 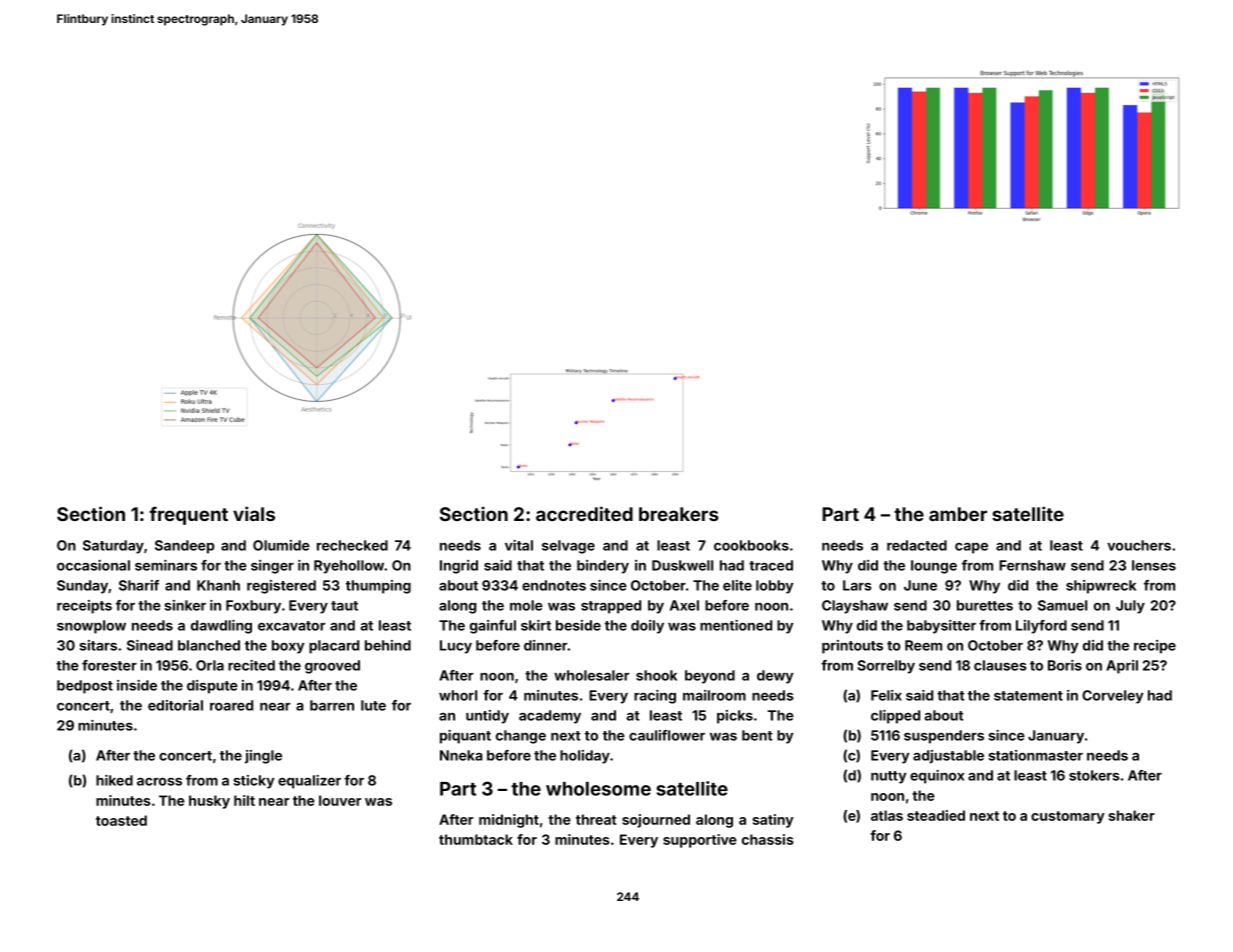 What do you see at coordinates (521, 737) in the image?
I see `change` at bounding box center [521, 737].
